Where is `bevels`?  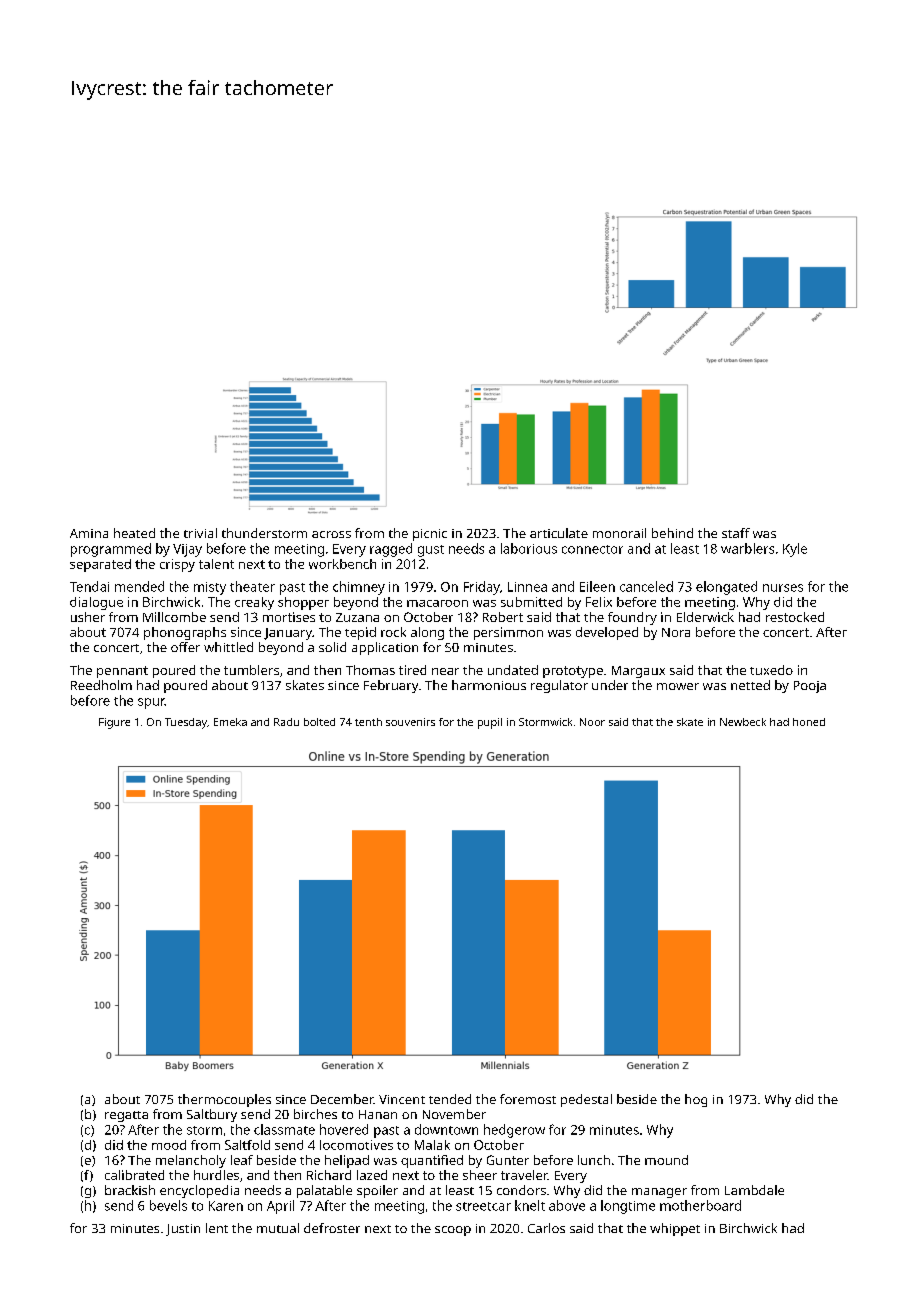
bevels is located at coordinates (168, 1205).
